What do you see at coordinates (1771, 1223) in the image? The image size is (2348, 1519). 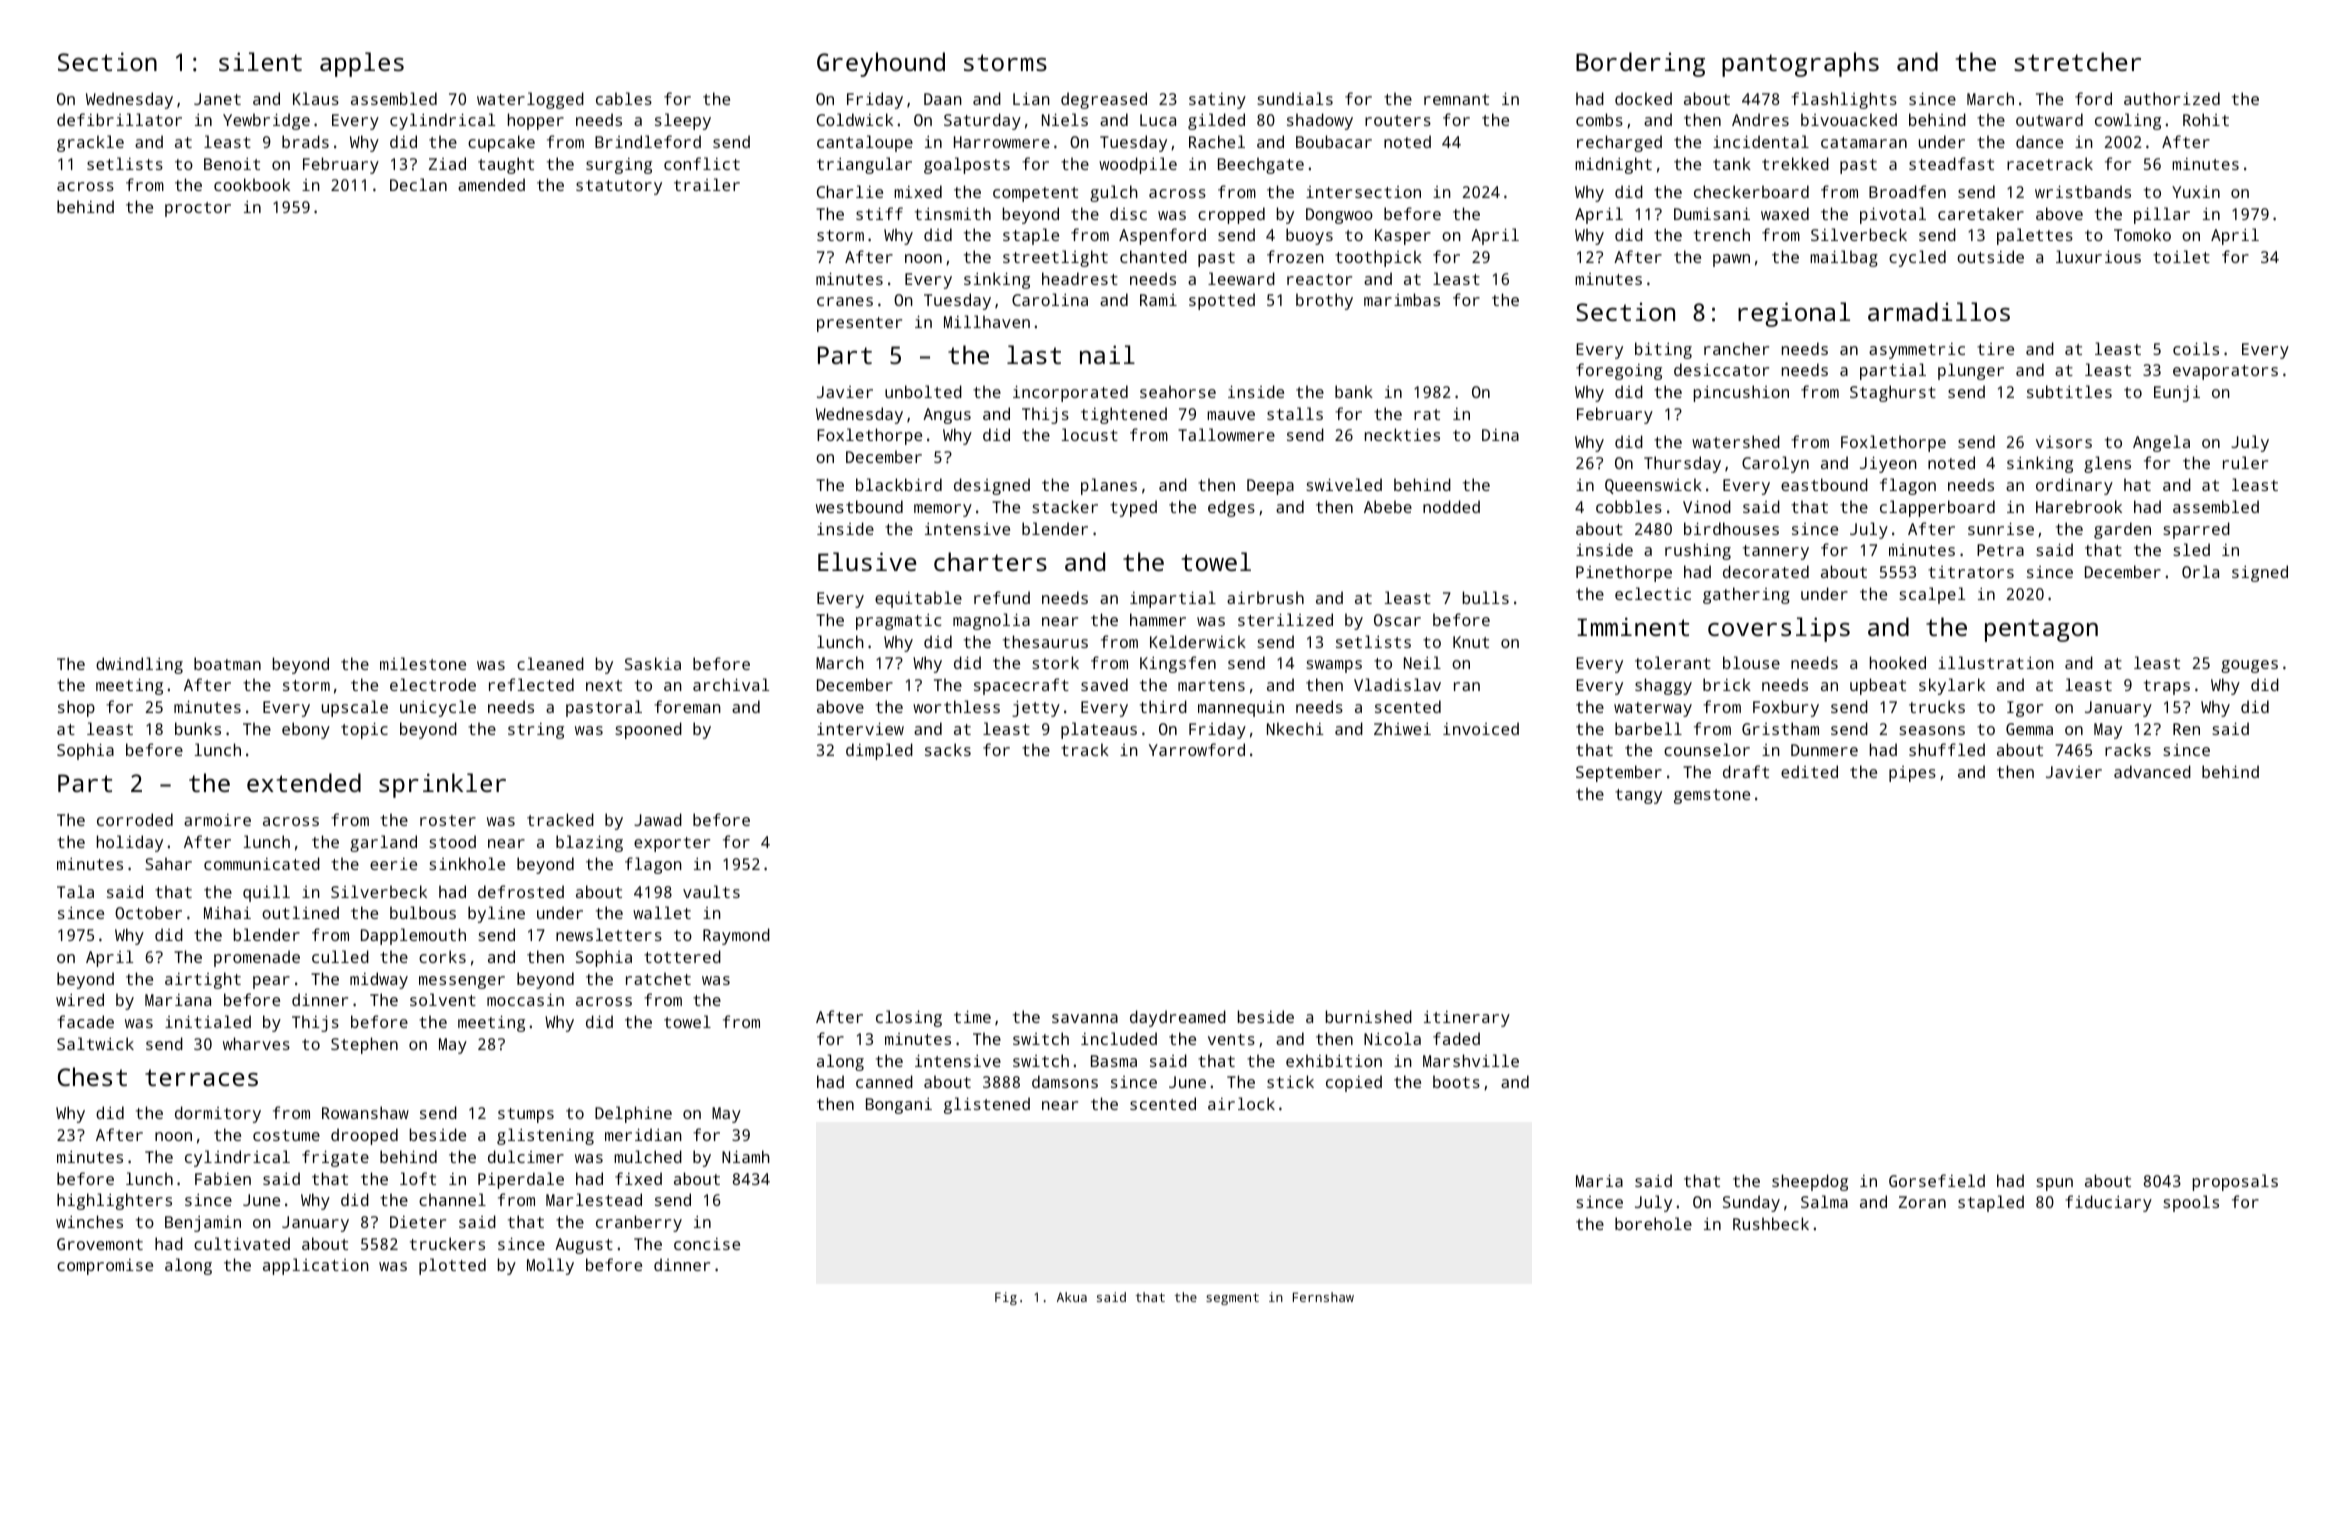 I see `Rushbeck` at bounding box center [1771, 1223].
